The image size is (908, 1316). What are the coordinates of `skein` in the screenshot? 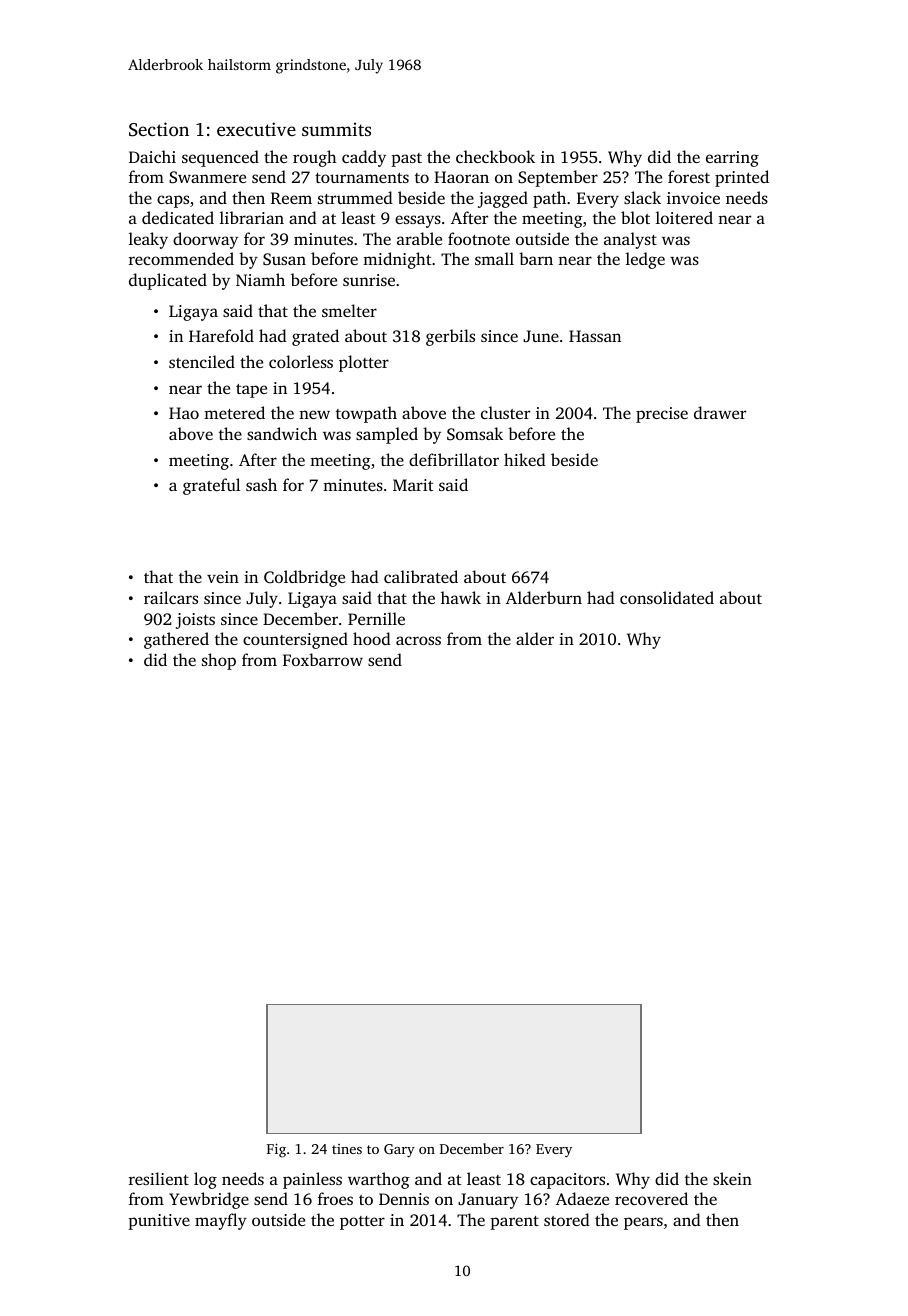 It's located at (732, 1178).
